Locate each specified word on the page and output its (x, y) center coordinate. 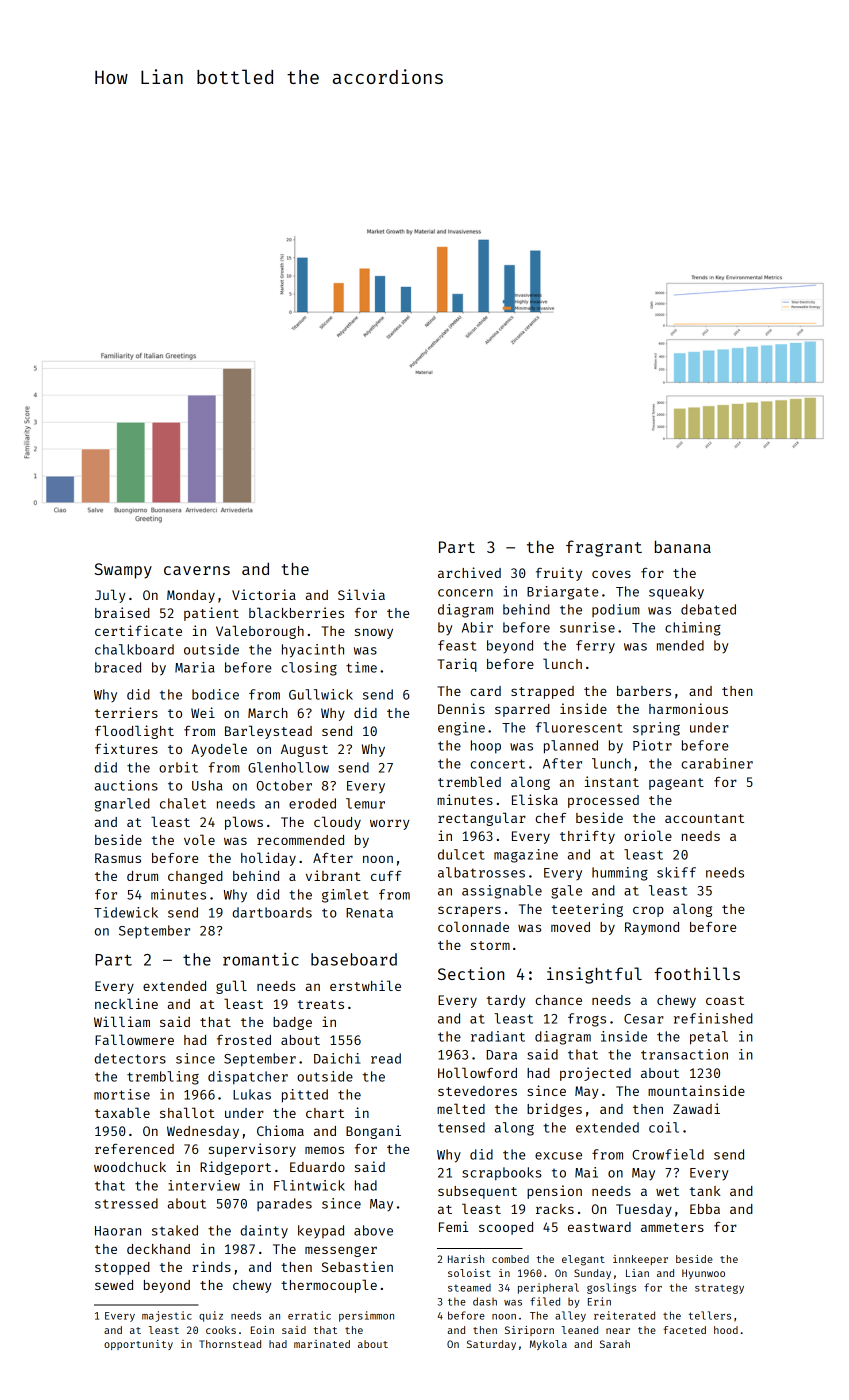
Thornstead (230, 1344)
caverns (197, 570)
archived (469, 572)
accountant (704, 818)
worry (389, 824)
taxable (122, 1112)
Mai (586, 1172)
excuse (558, 1156)
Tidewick (126, 912)
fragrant (604, 548)
